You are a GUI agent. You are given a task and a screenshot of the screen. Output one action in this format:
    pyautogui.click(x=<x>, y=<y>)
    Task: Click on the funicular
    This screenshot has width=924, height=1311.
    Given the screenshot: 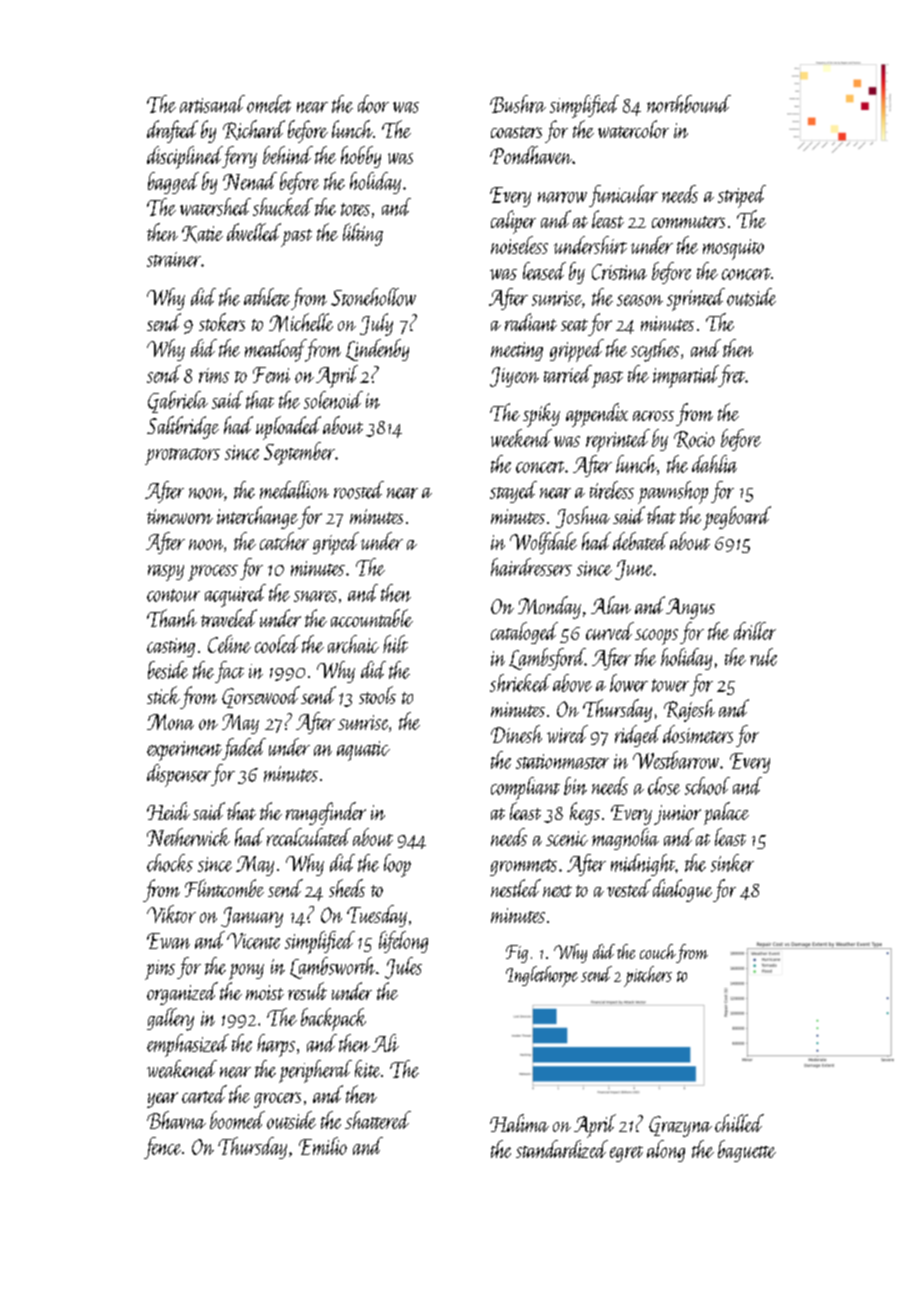 What is the action you would take?
    pyautogui.click(x=623, y=196)
